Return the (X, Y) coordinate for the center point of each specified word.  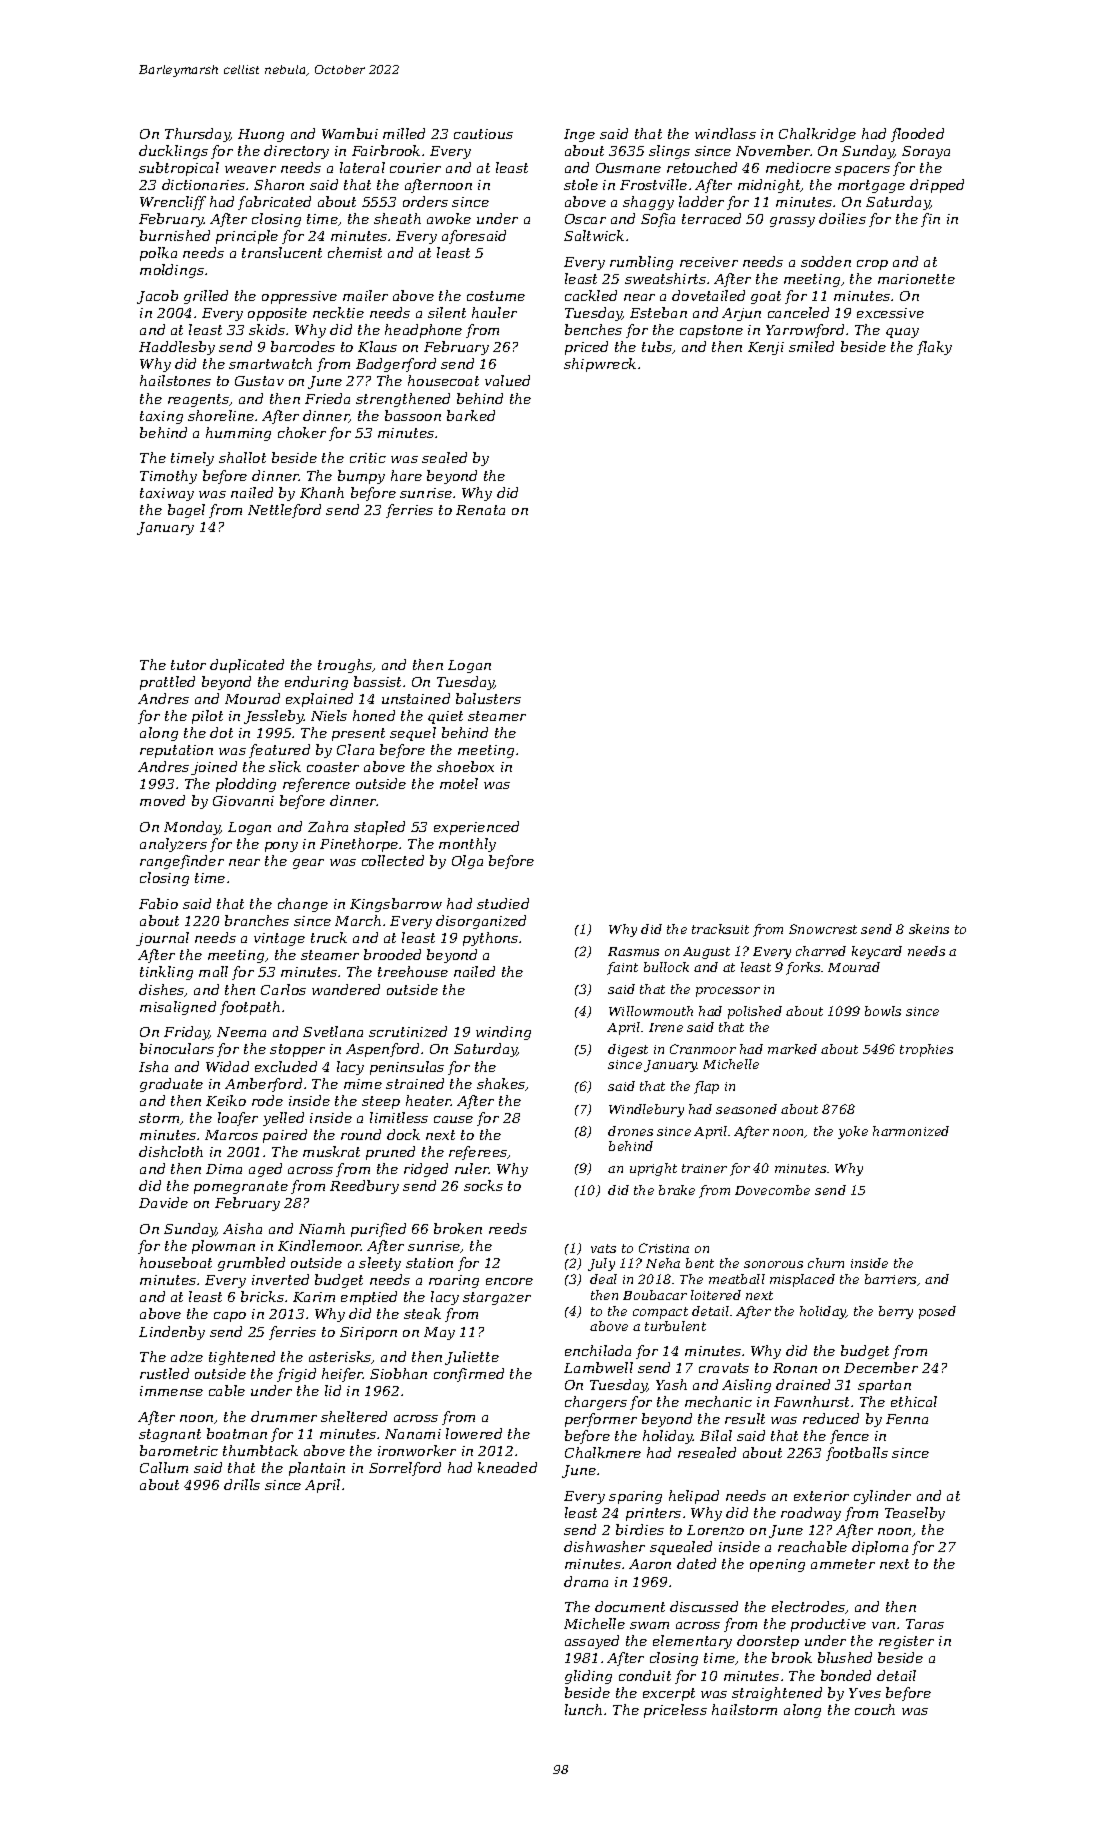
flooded (917, 135)
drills (242, 1484)
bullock (666, 967)
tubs (657, 346)
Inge (579, 135)
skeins (929, 929)
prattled (167, 683)
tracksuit (720, 929)
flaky (934, 348)
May (439, 1333)
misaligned (178, 1008)
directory (296, 152)
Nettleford (284, 511)
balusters (488, 698)
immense (171, 1391)
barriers (890, 1279)
